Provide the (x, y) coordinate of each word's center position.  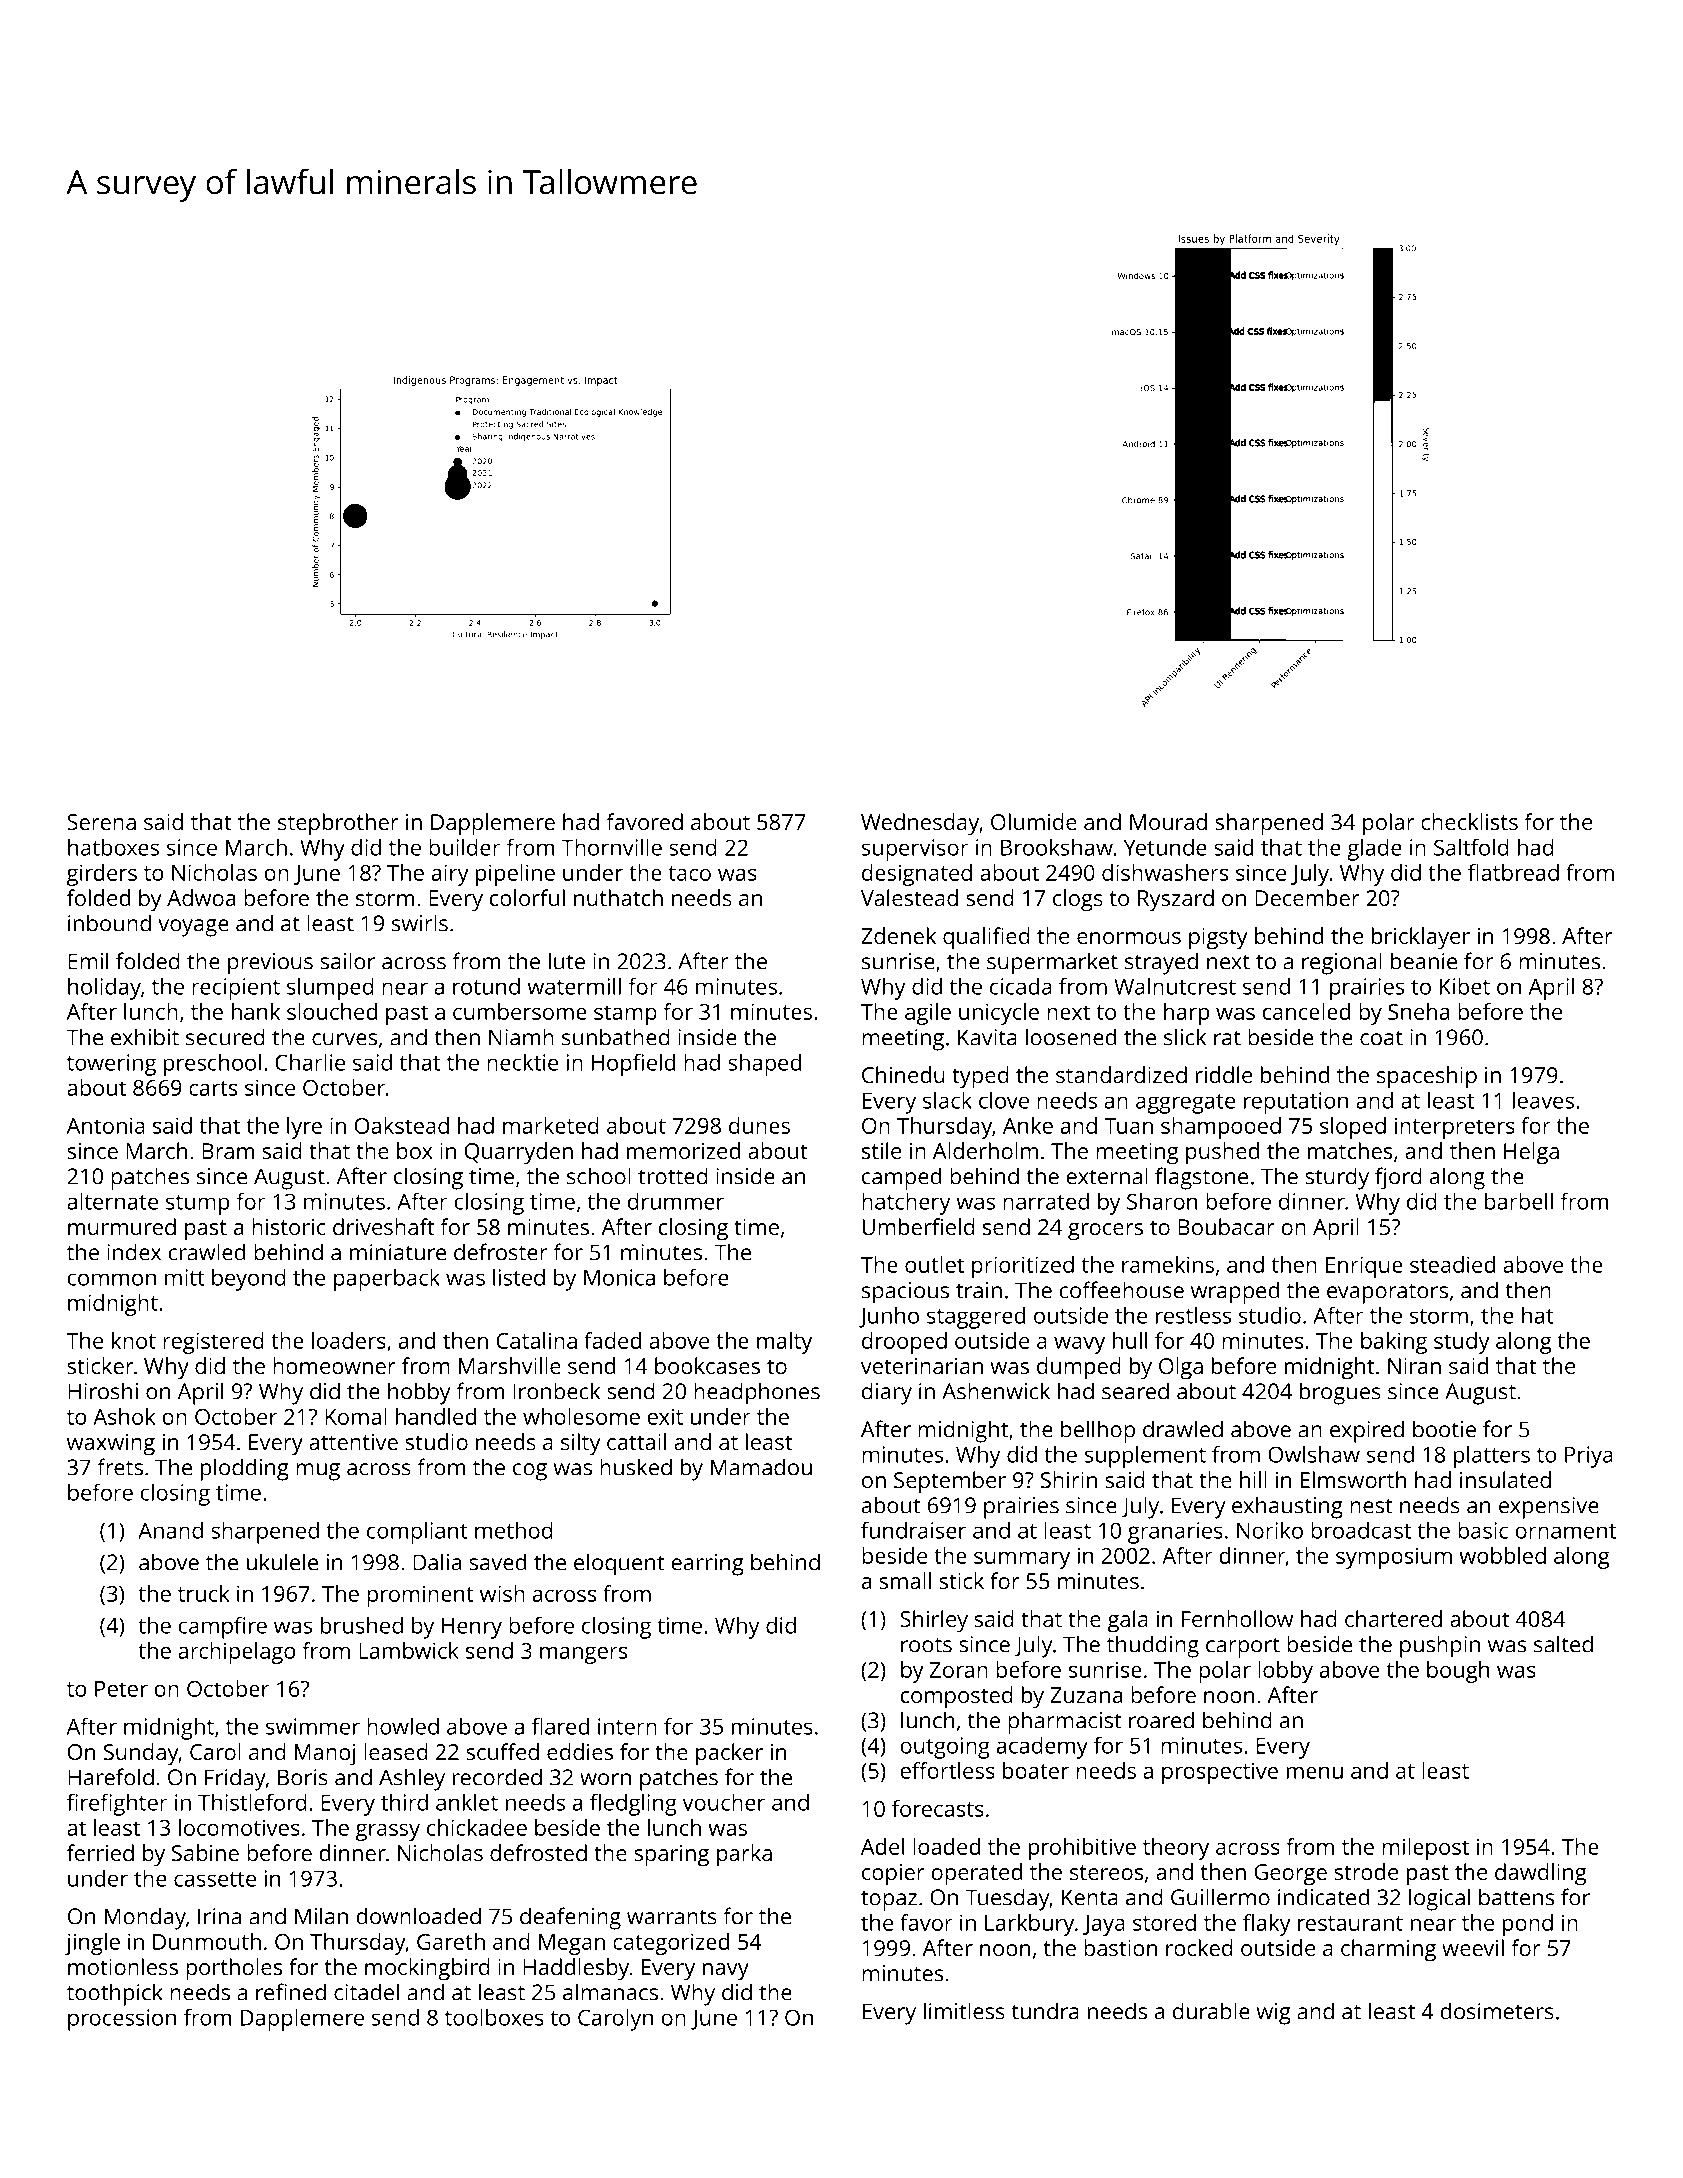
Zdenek (898, 935)
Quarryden (519, 1153)
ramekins (1168, 1264)
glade (1374, 850)
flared (560, 1726)
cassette (215, 1879)
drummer (676, 1201)
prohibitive (1082, 1849)
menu (1315, 1773)
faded (612, 1340)
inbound (109, 923)
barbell (1519, 1201)
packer (729, 1754)
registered (213, 1343)
